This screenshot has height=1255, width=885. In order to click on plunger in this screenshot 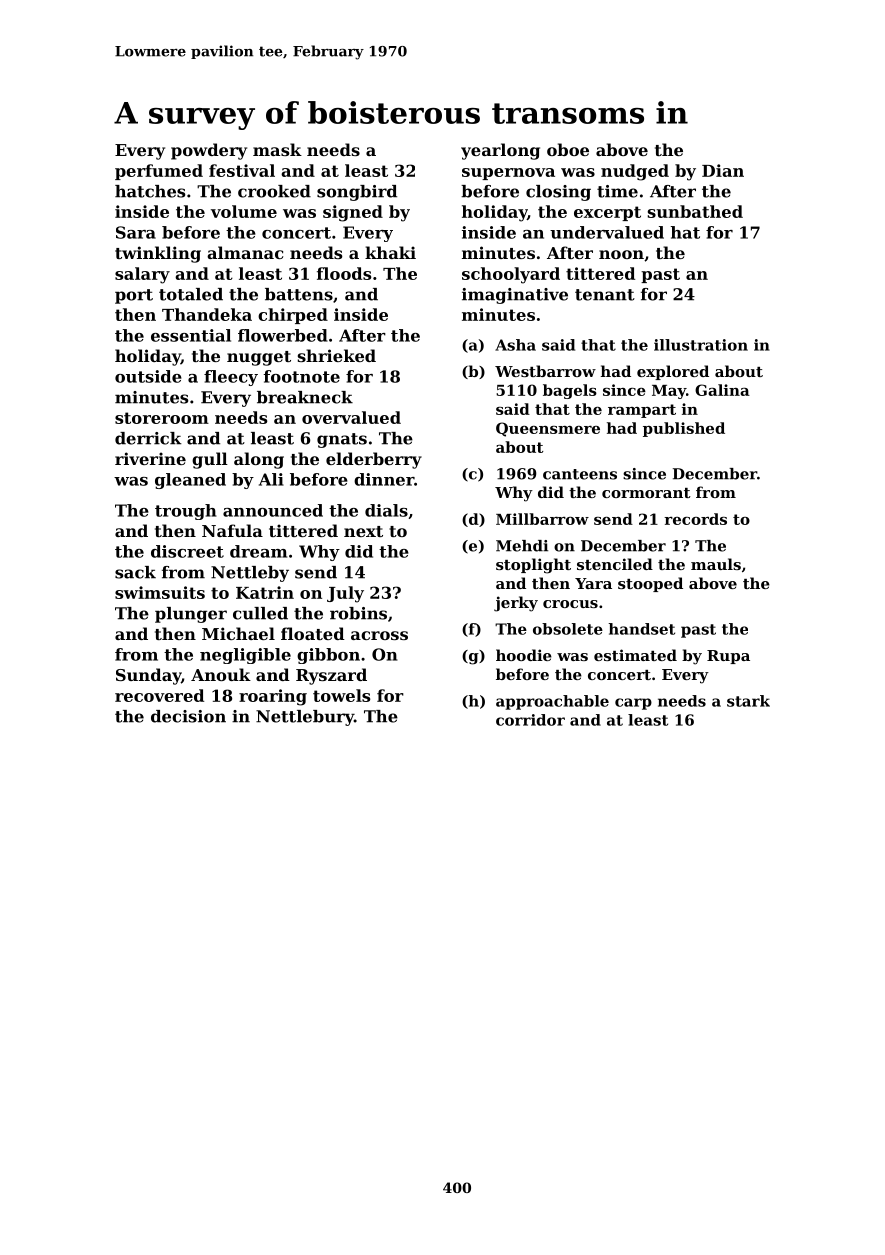, I will do `click(191, 615)`.
